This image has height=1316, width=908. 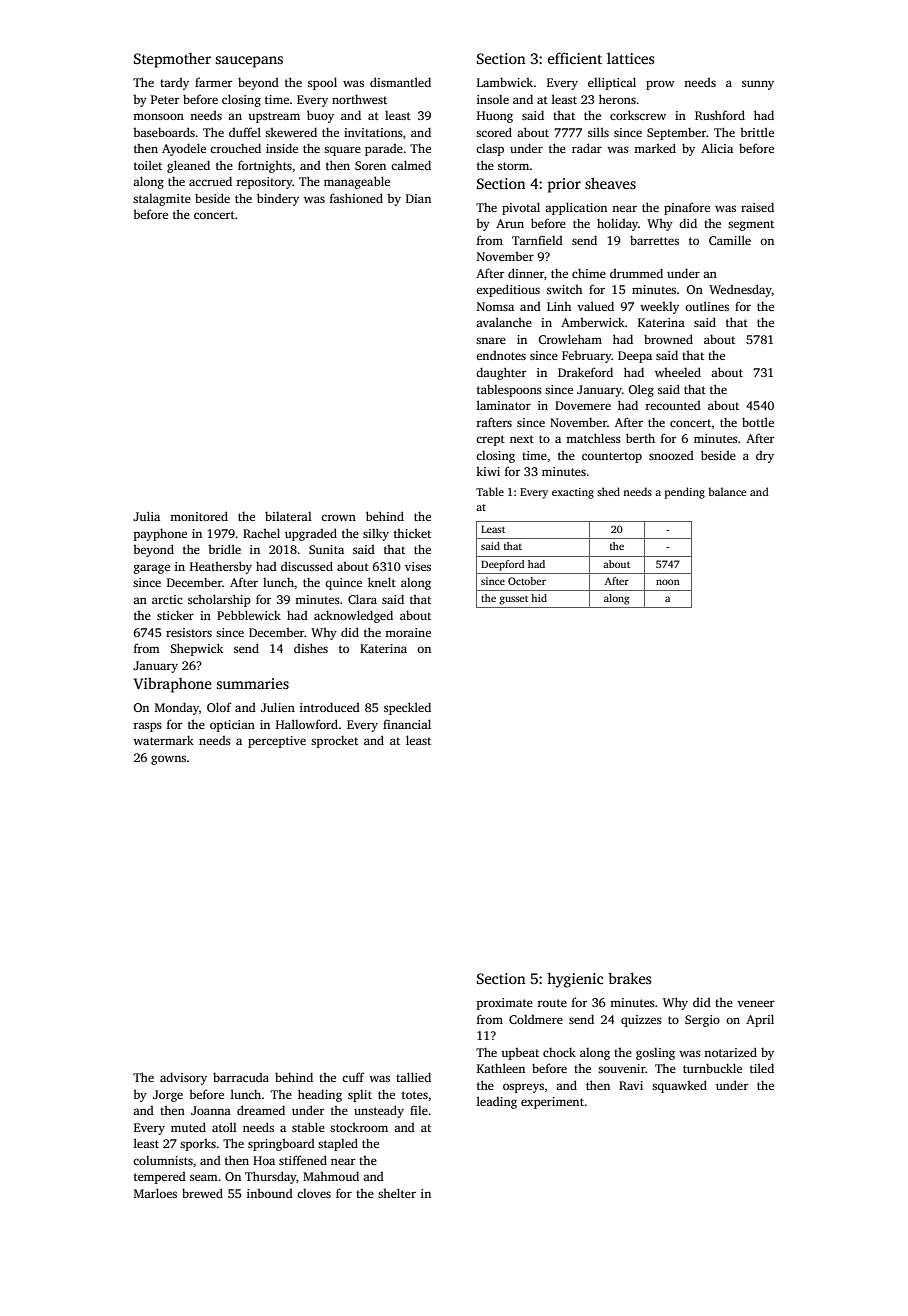 What do you see at coordinates (552, 1103) in the image?
I see `experiment` at bounding box center [552, 1103].
